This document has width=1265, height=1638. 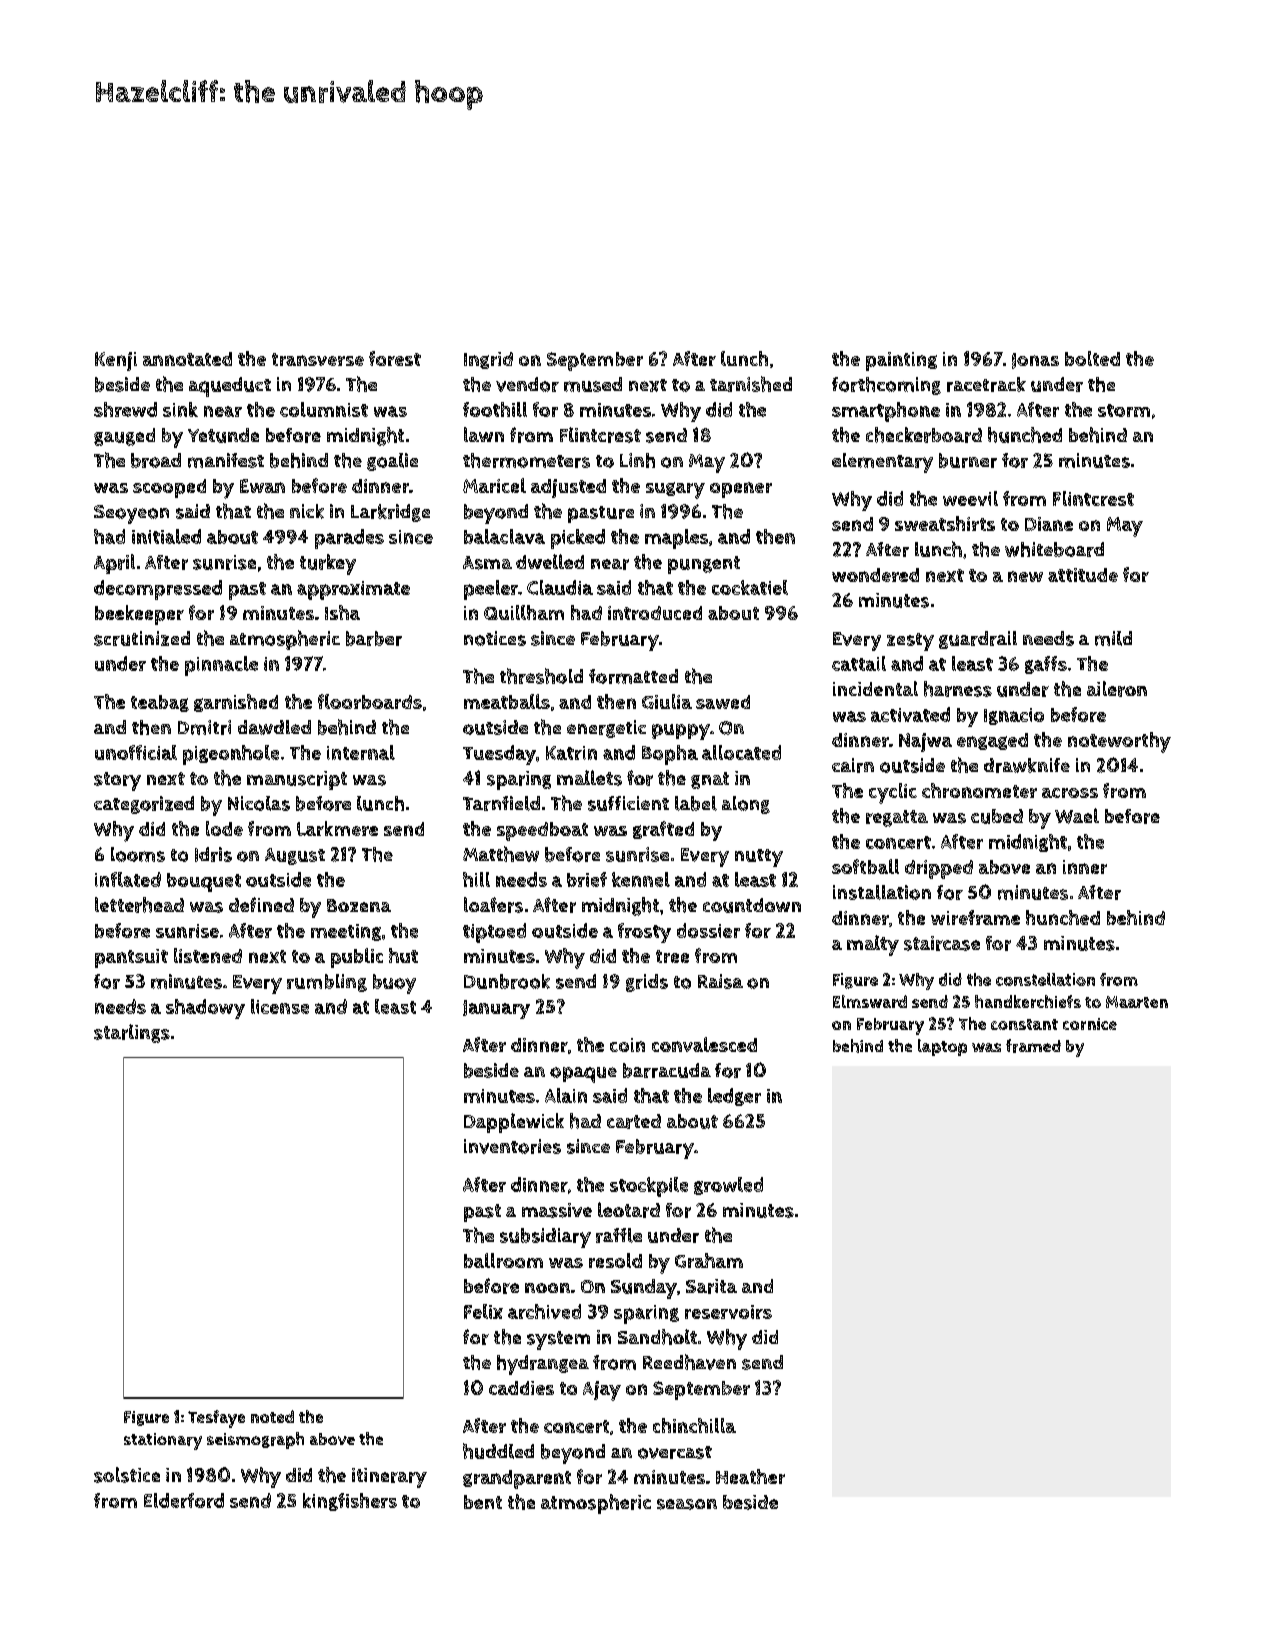 I want to click on Jonas, so click(x=1035, y=361).
